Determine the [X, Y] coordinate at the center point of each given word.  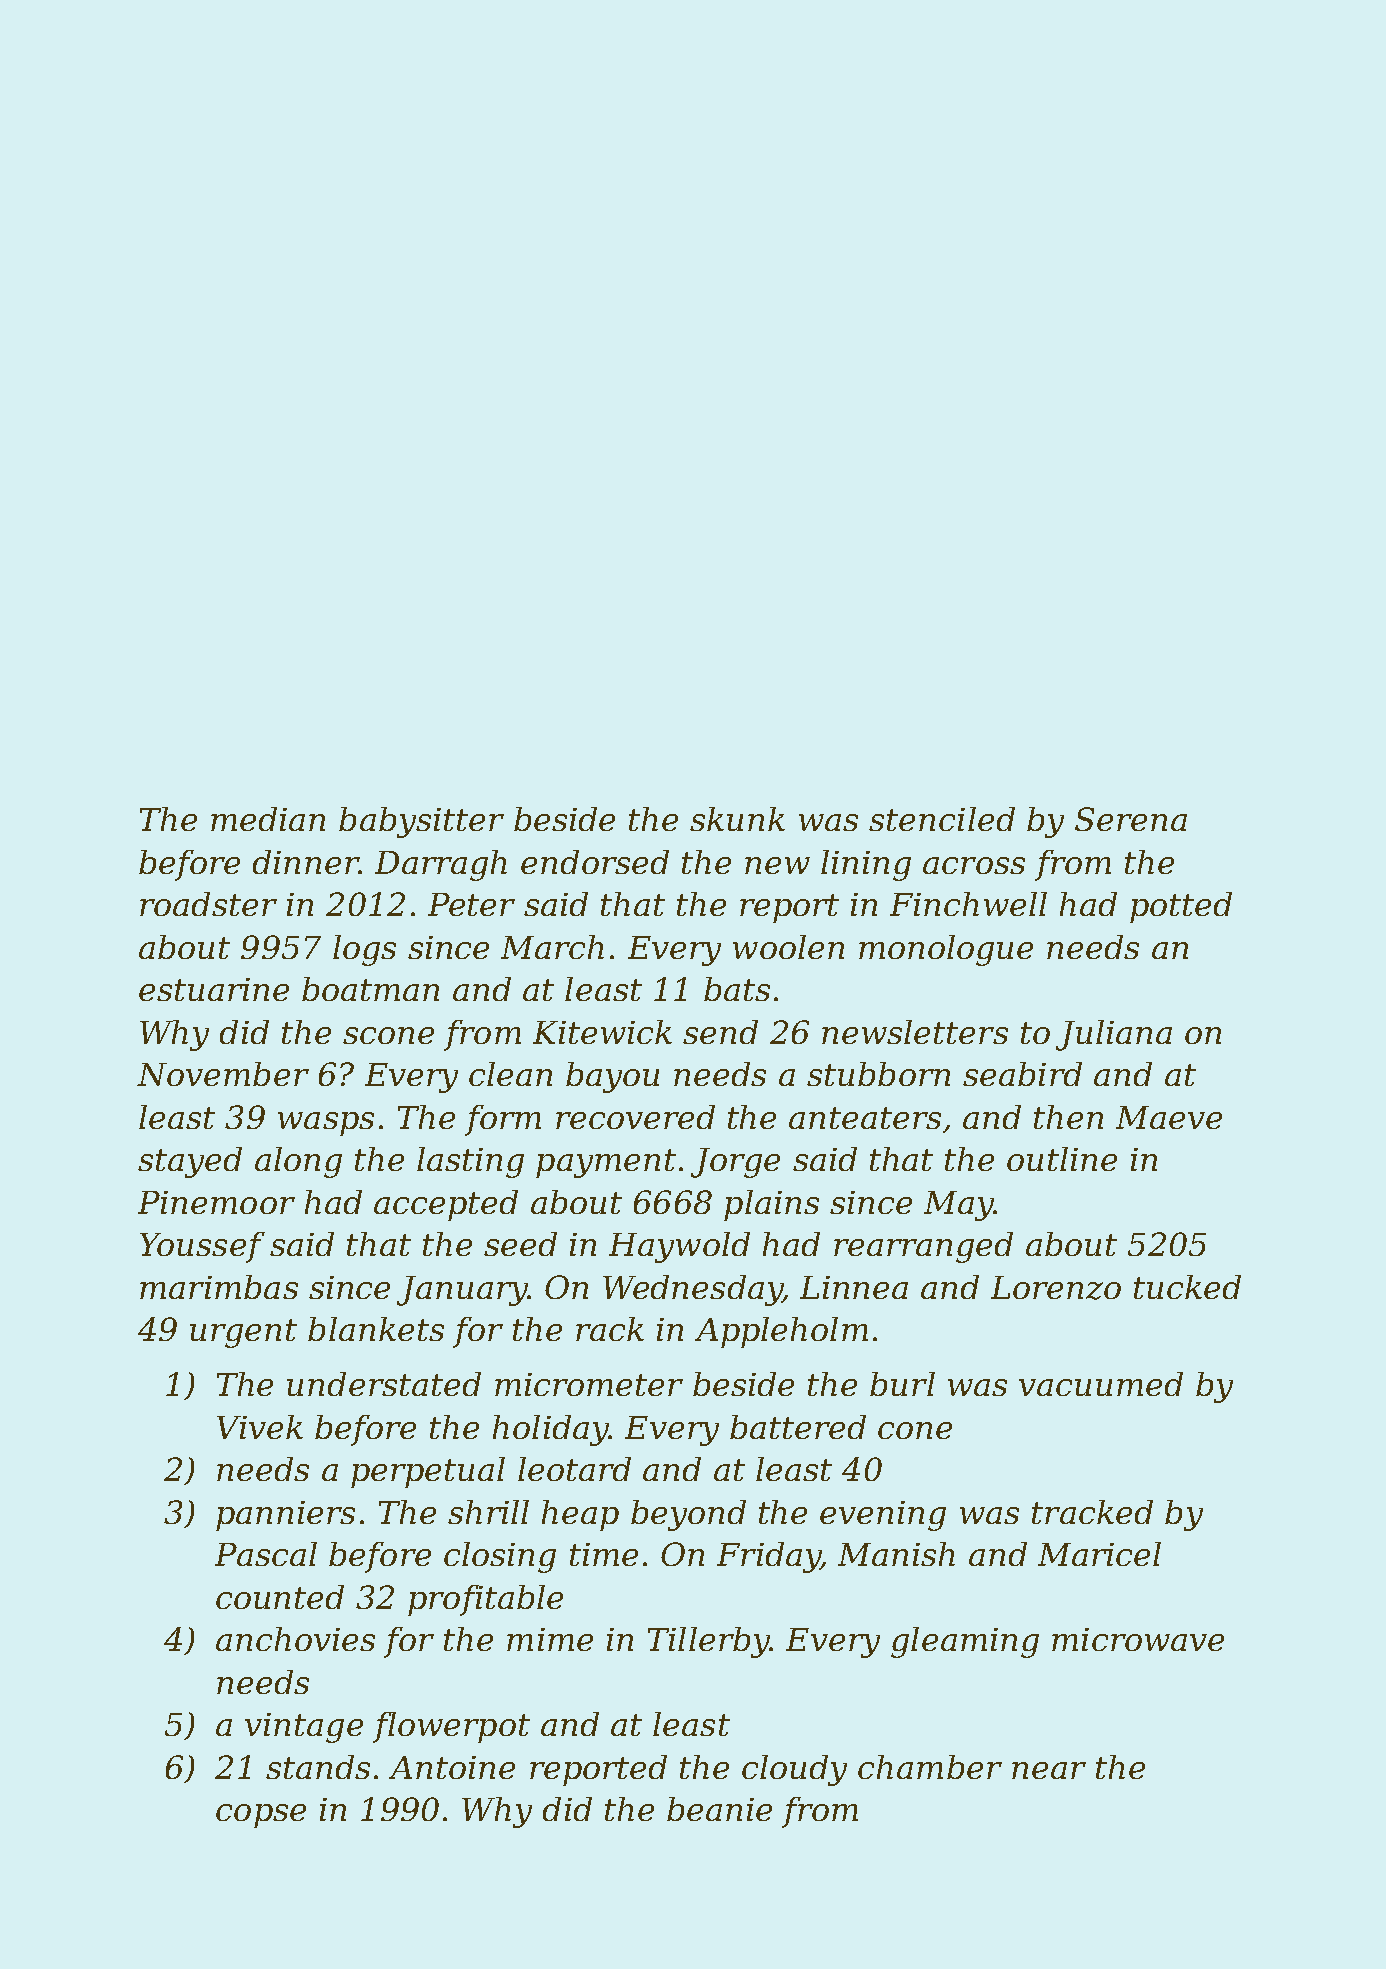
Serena [1131, 819]
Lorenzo [1056, 1288]
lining [866, 865]
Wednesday [693, 1290]
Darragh [441, 865]
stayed [190, 1162]
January [462, 1291]
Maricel [1099, 1554]
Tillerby [709, 1642]
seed [520, 1244]
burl [902, 1384]
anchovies [295, 1639]
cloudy [794, 1770]
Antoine [452, 1767]
